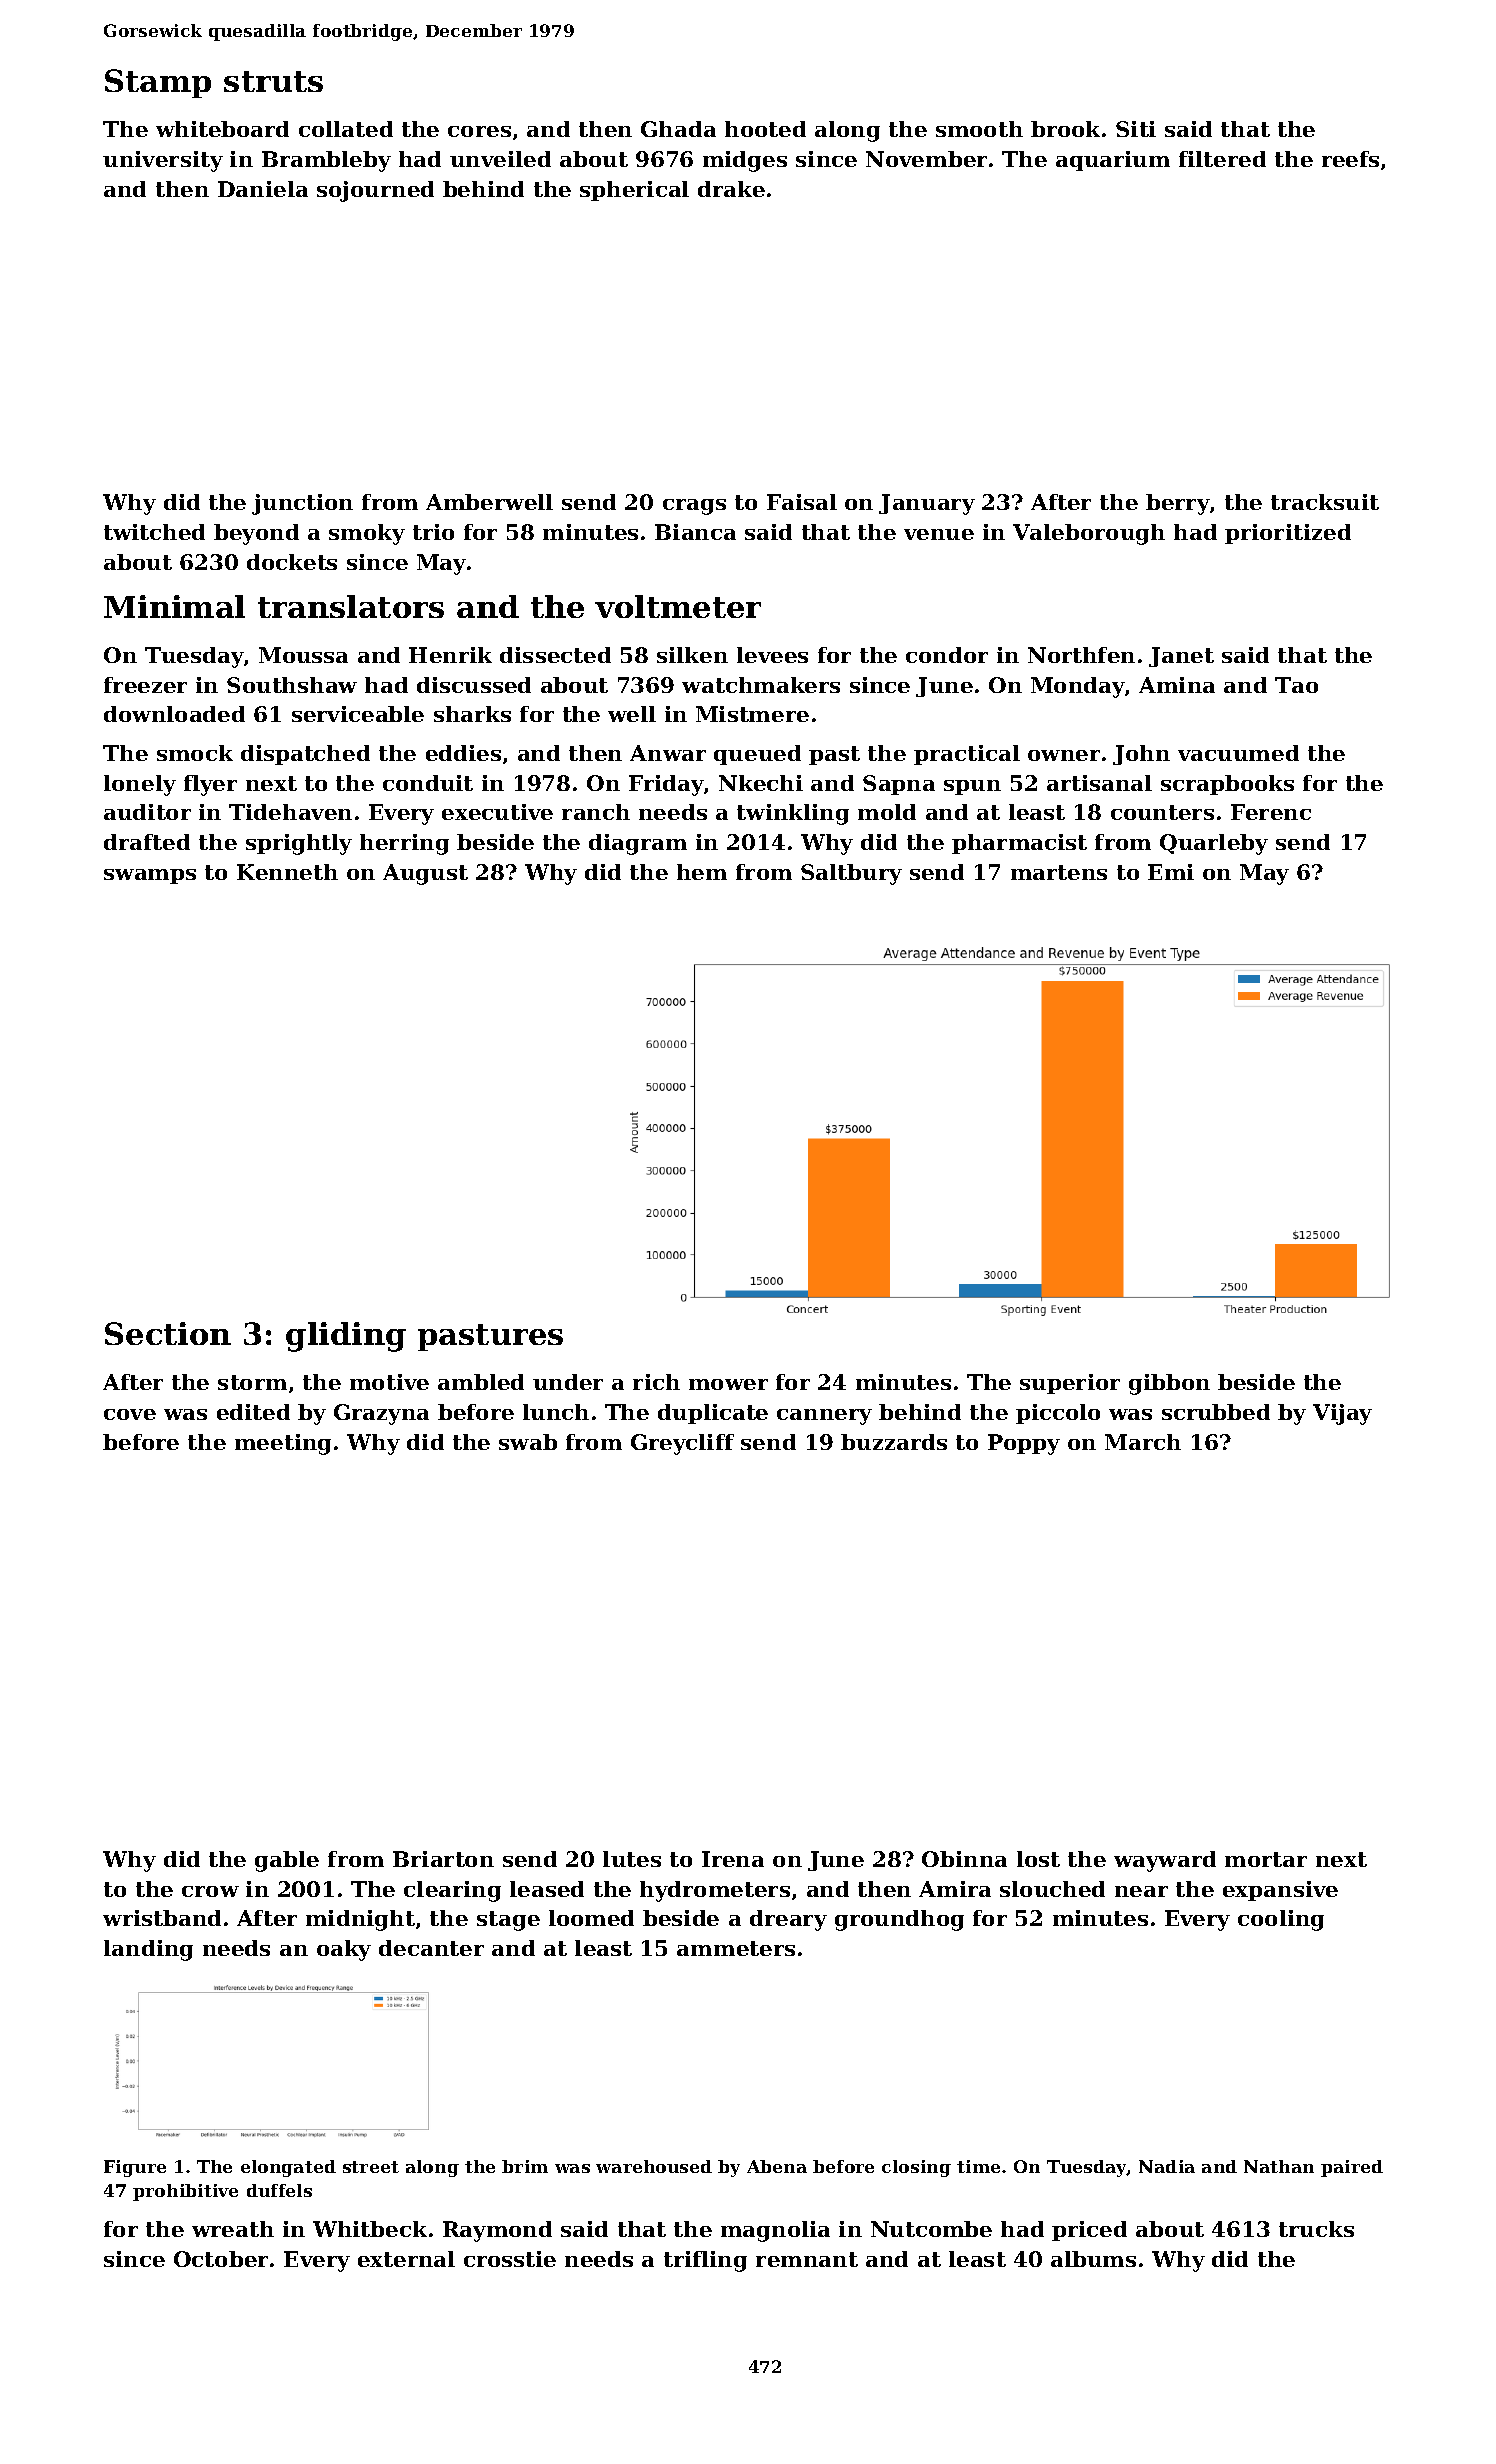 Image resolution: width=1496 pixels, height=2464 pixels. Describe the element at coordinates (154, 532) in the document. I see `twitched` at that location.
